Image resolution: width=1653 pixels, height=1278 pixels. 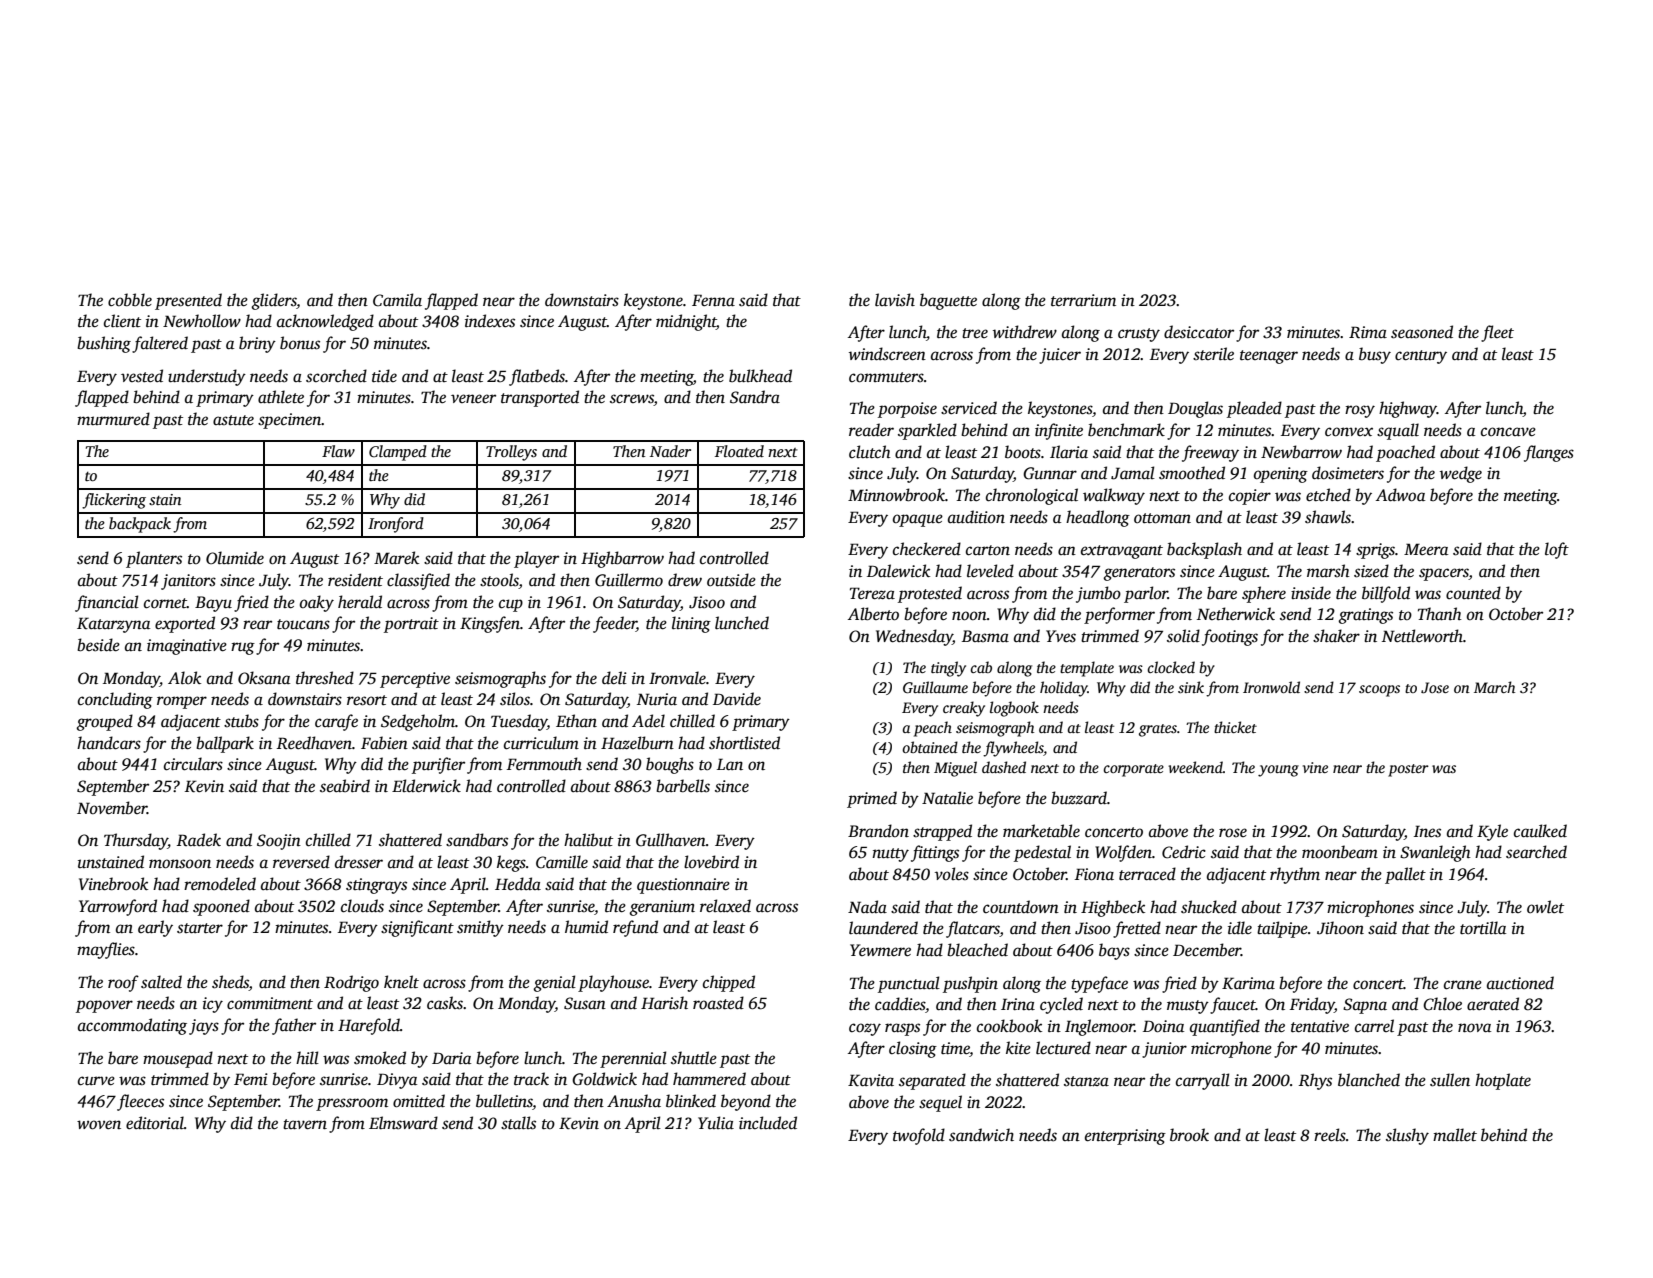 What do you see at coordinates (1083, 300) in the page?
I see `terrarium` at bounding box center [1083, 300].
